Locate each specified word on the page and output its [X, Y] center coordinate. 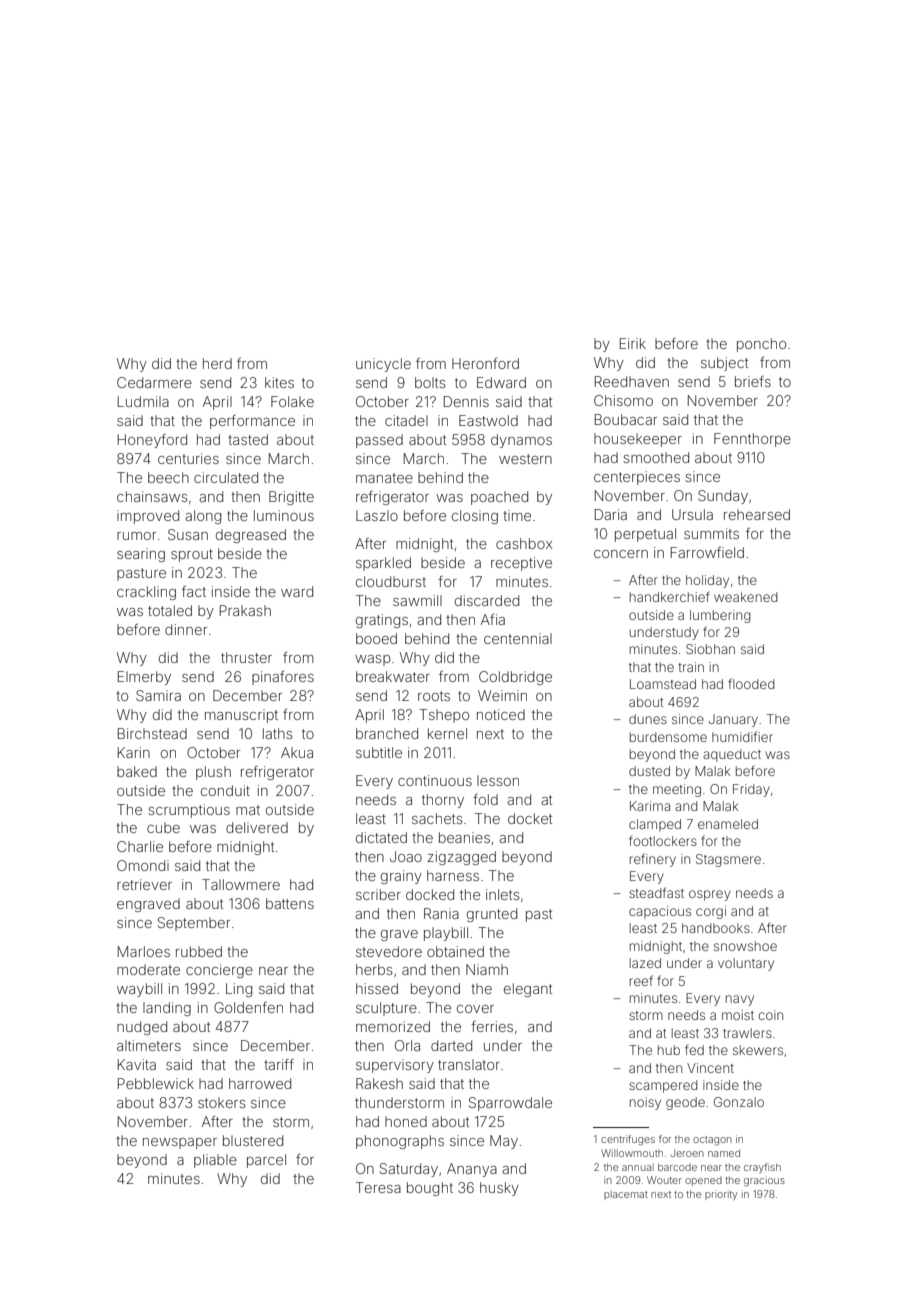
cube [163, 827]
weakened [746, 597]
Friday [751, 790]
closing [475, 517]
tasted [248, 439]
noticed [501, 714]
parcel [266, 1161]
